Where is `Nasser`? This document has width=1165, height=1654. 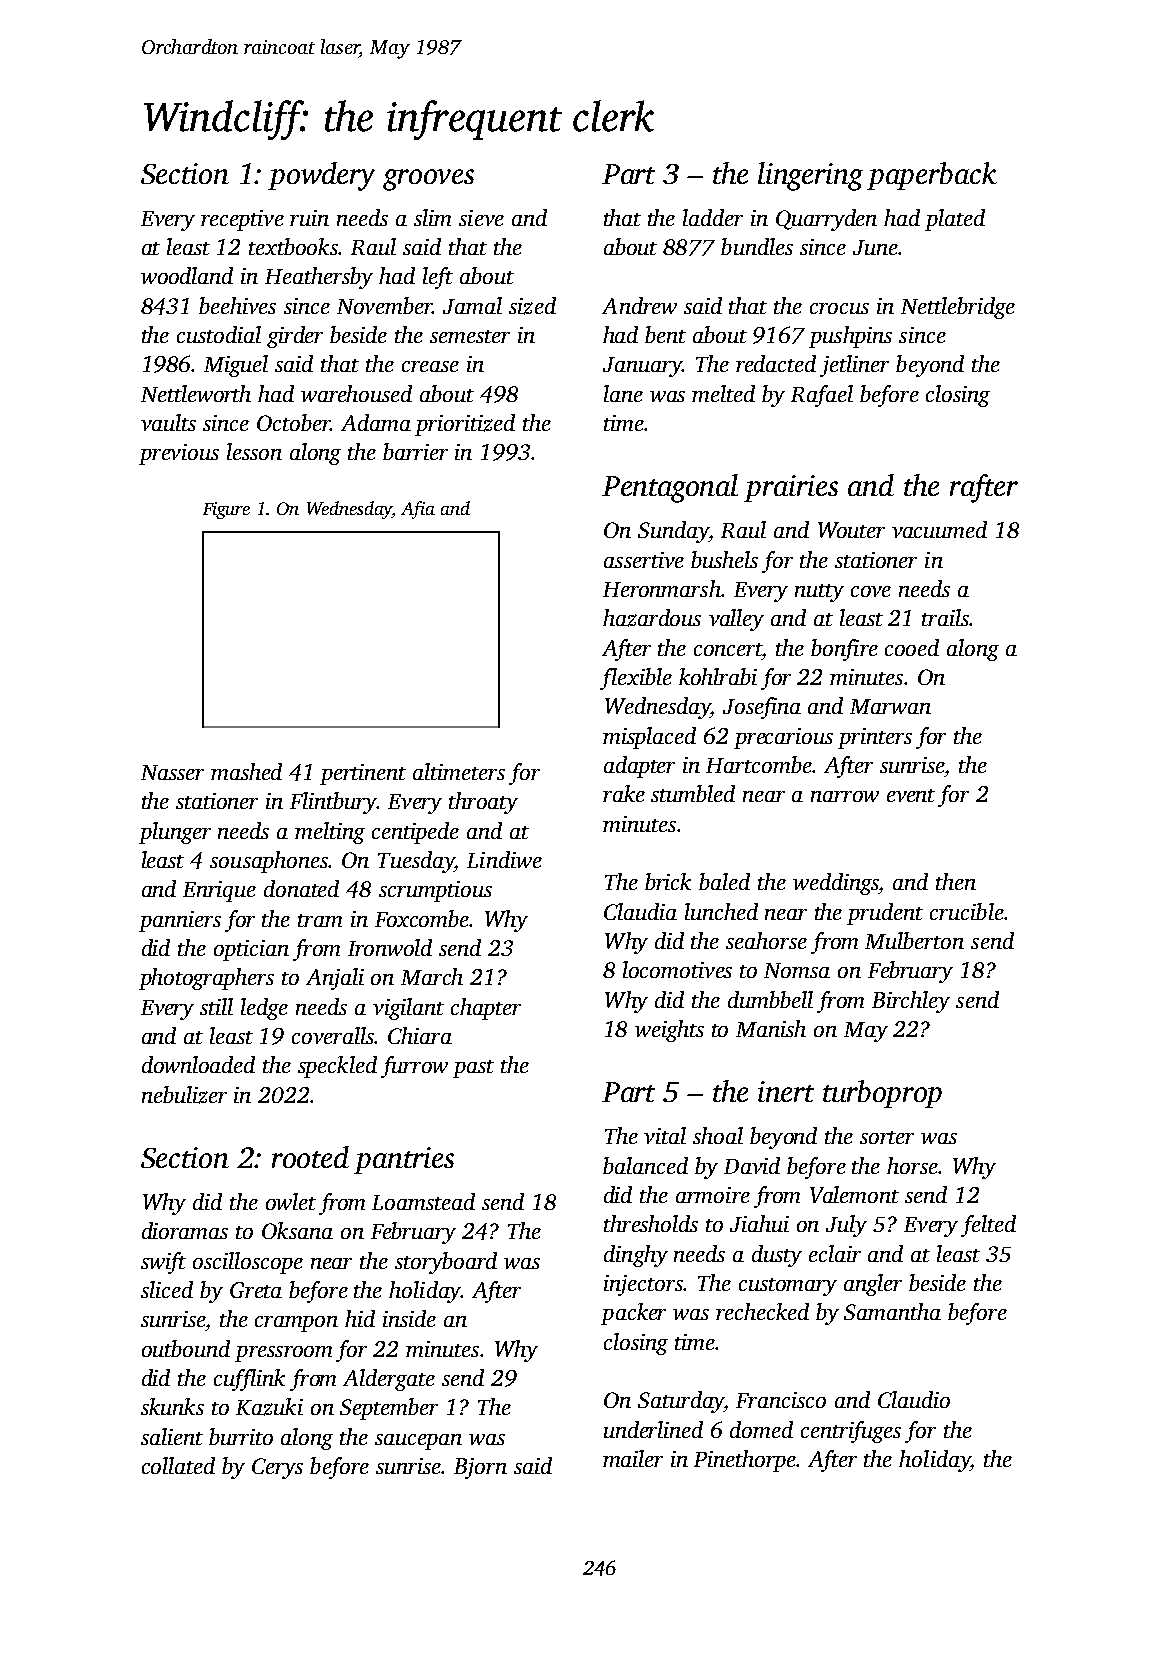
Nasser is located at coordinates (172, 772).
